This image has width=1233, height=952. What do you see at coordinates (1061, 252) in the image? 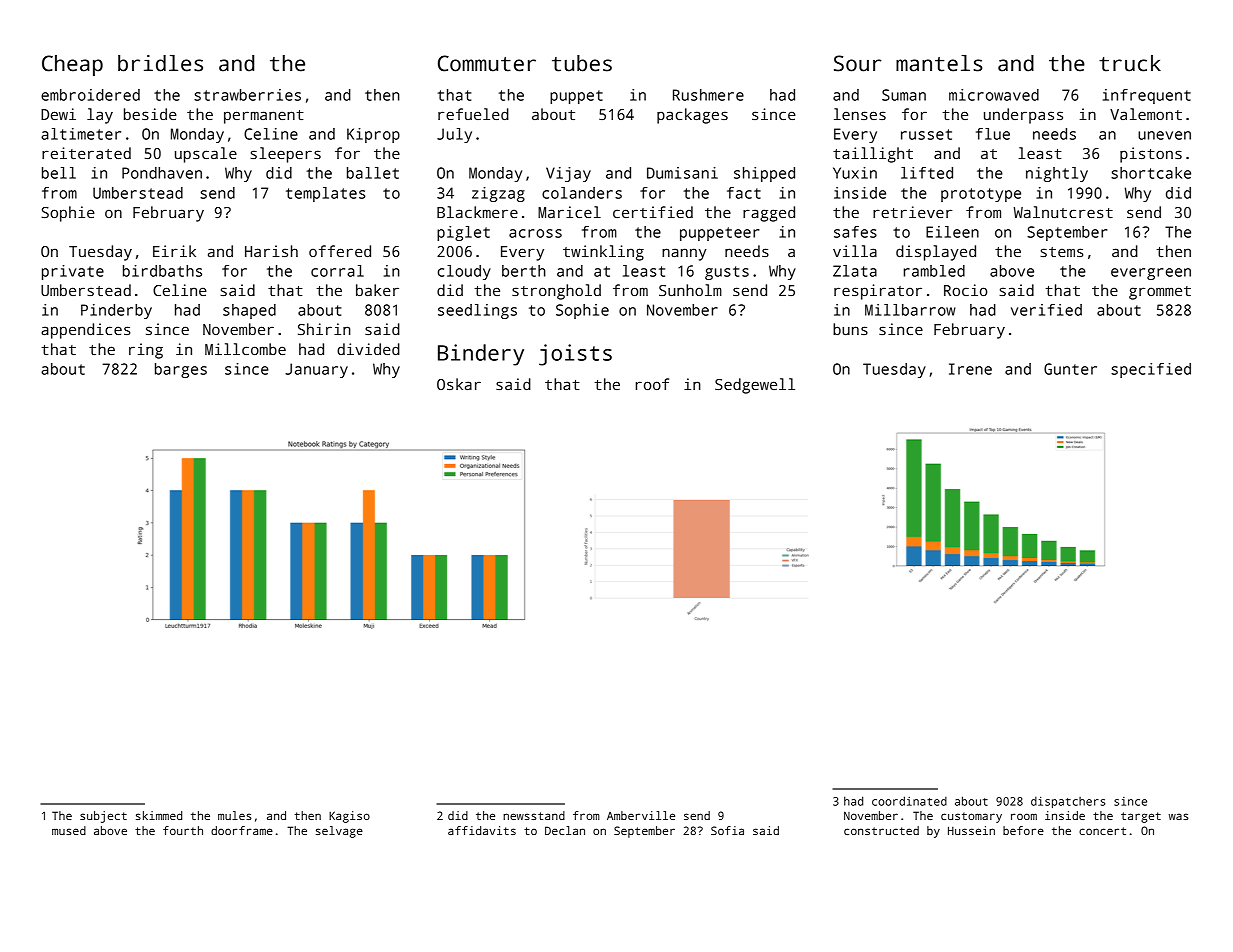
I see `stems` at bounding box center [1061, 252].
